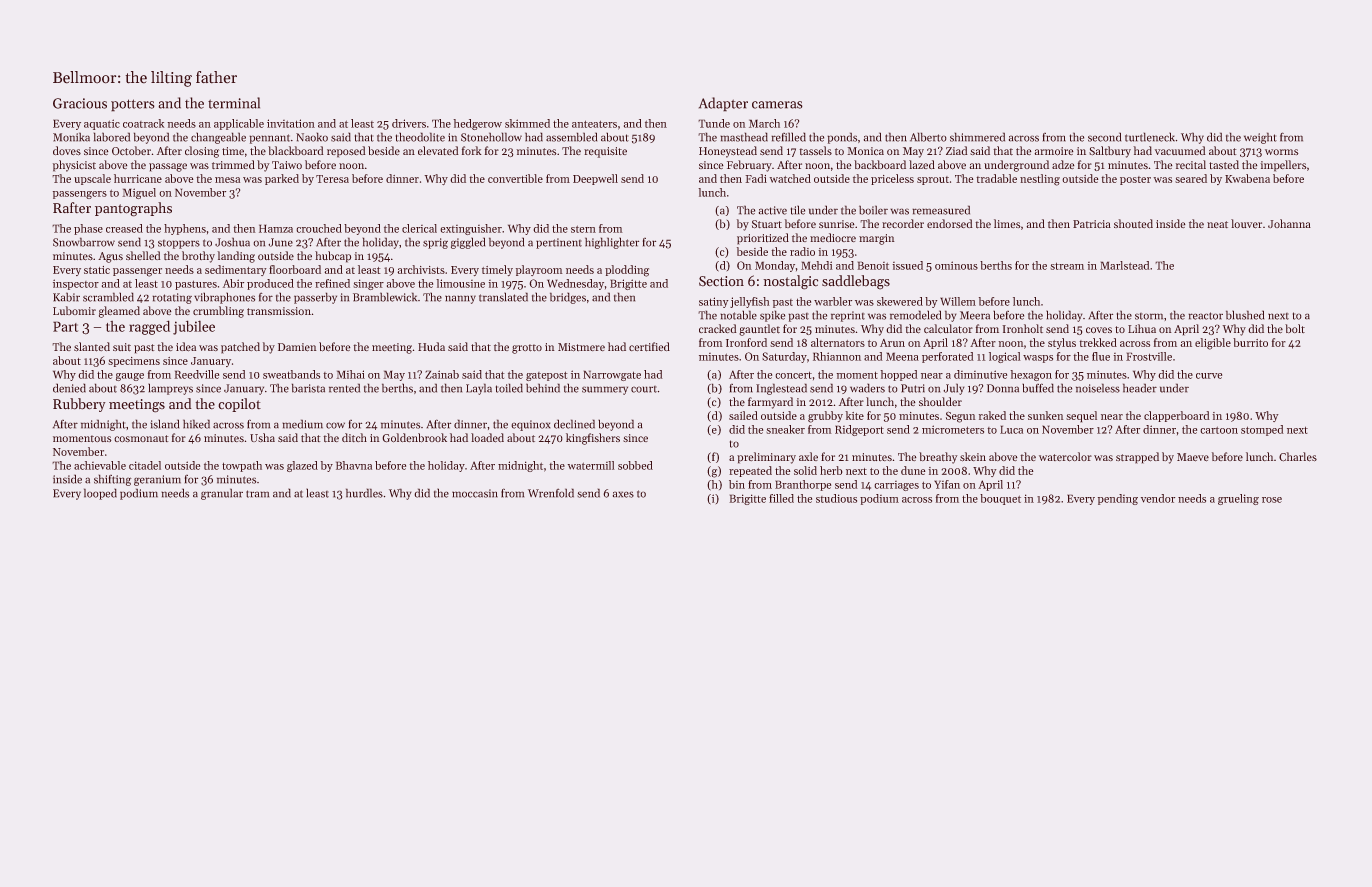 The height and width of the screenshot is (887, 1372). What do you see at coordinates (593, 439) in the screenshot?
I see `kingfishers` at bounding box center [593, 439].
